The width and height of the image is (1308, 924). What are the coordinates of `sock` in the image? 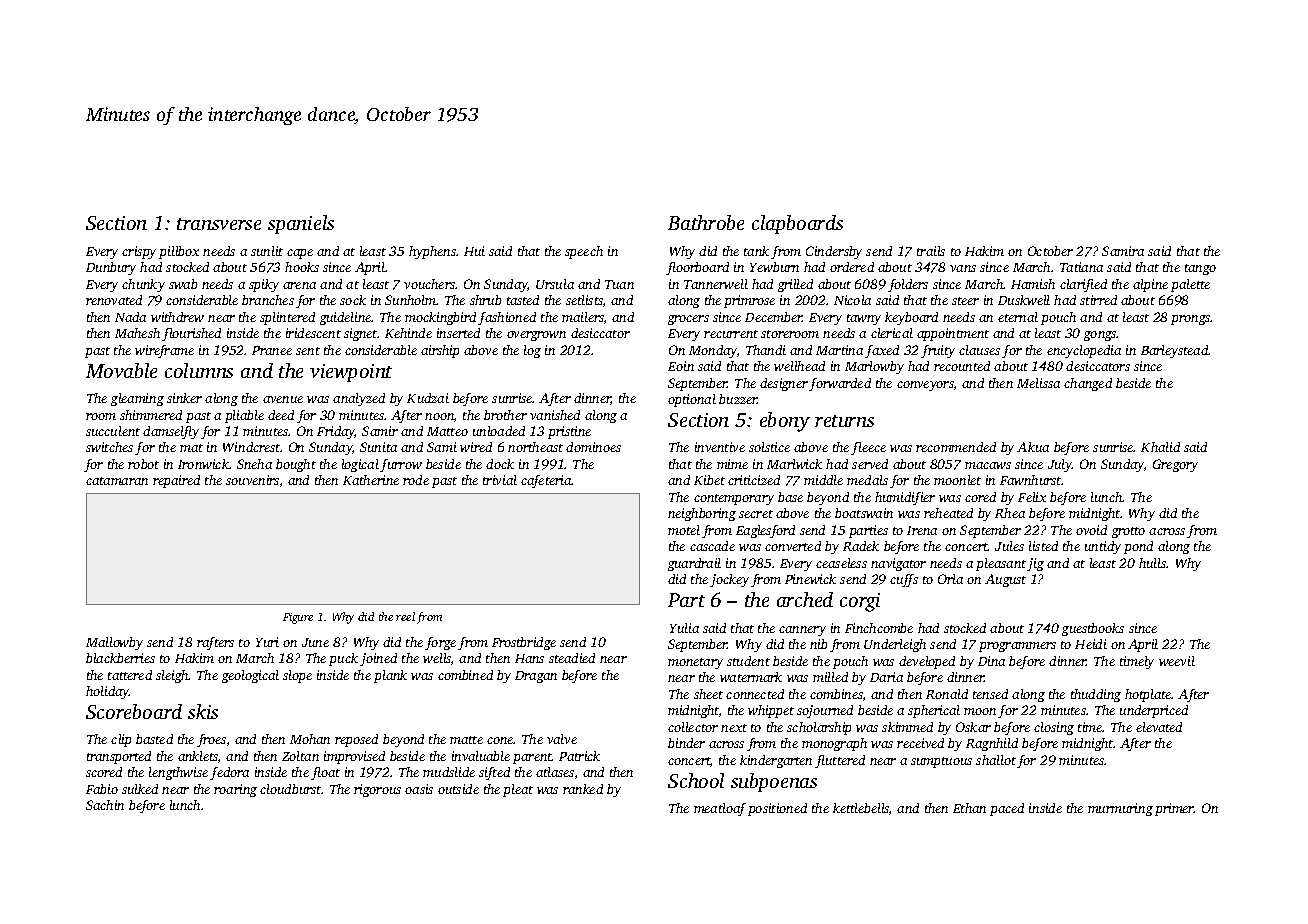 It's located at (353, 300).
